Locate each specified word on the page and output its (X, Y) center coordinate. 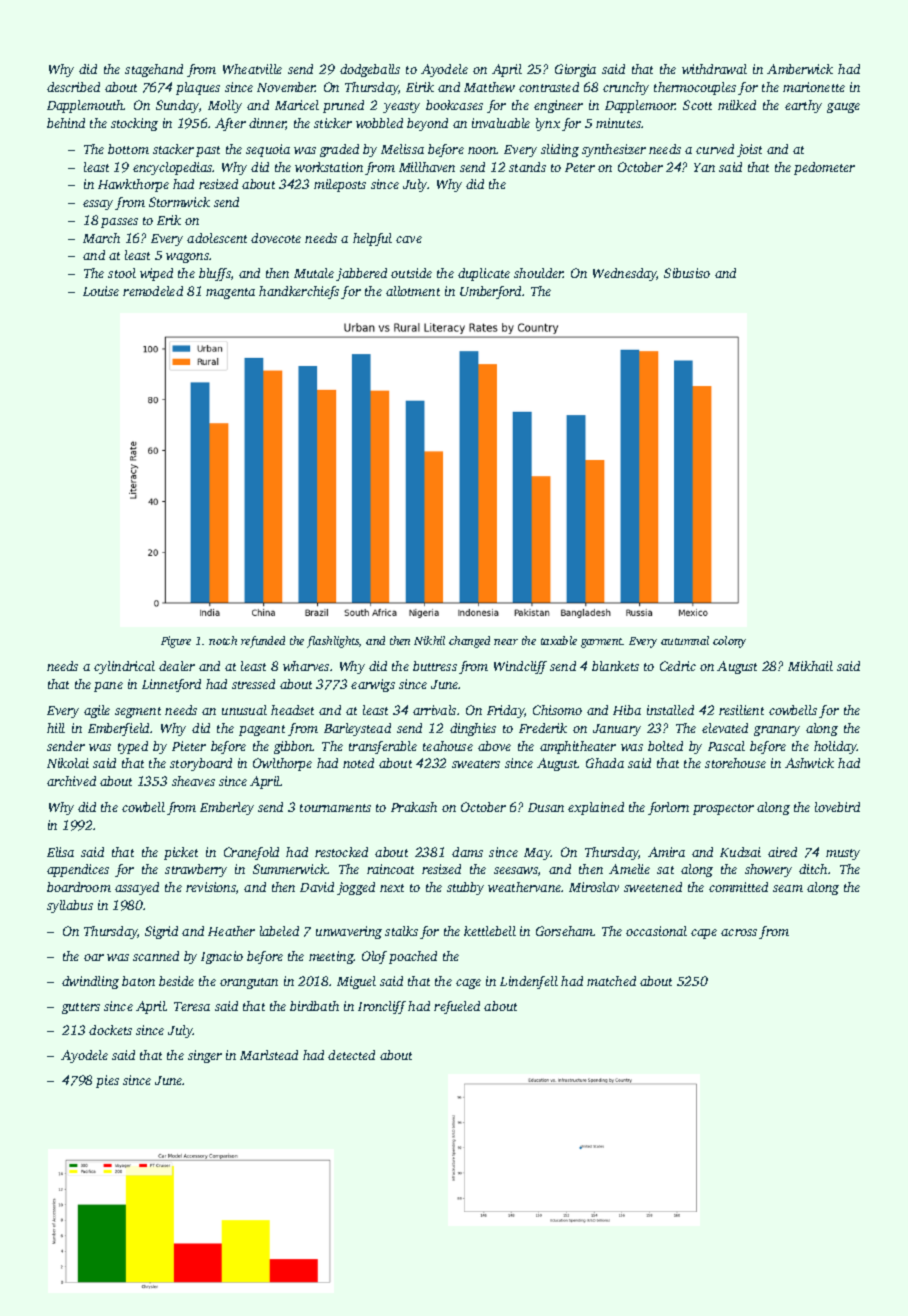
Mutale (314, 273)
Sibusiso (687, 273)
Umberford (490, 292)
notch (223, 640)
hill (56, 728)
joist (749, 150)
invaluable (501, 123)
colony (729, 642)
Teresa (192, 1006)
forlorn (668, 808)
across (739, 932)
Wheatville (252, 69)
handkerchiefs (299, 292)
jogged (356, 888)
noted (358, 763)
